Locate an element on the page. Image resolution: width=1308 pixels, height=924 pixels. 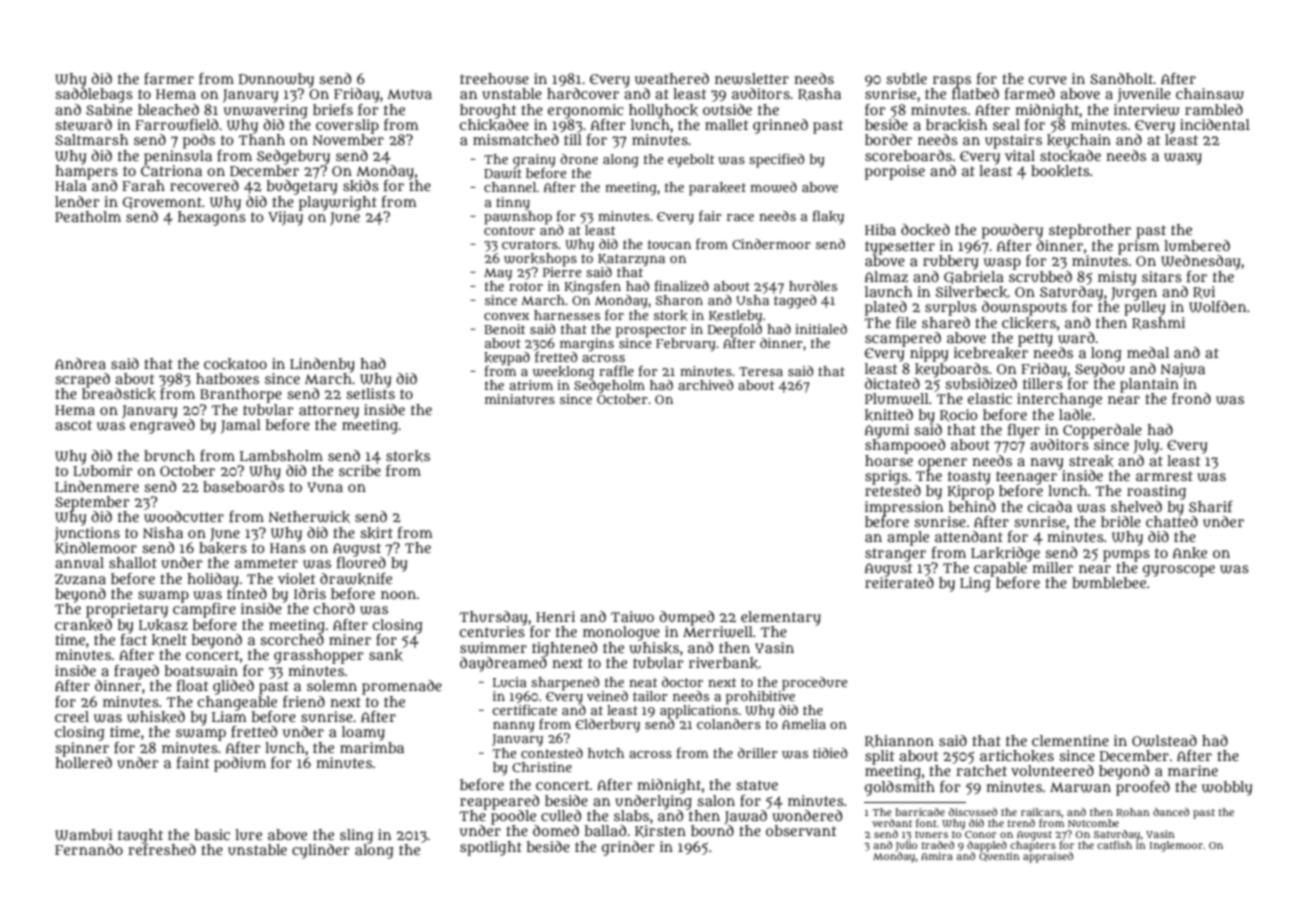
Elderbury is located at coordinates (608, 725).
